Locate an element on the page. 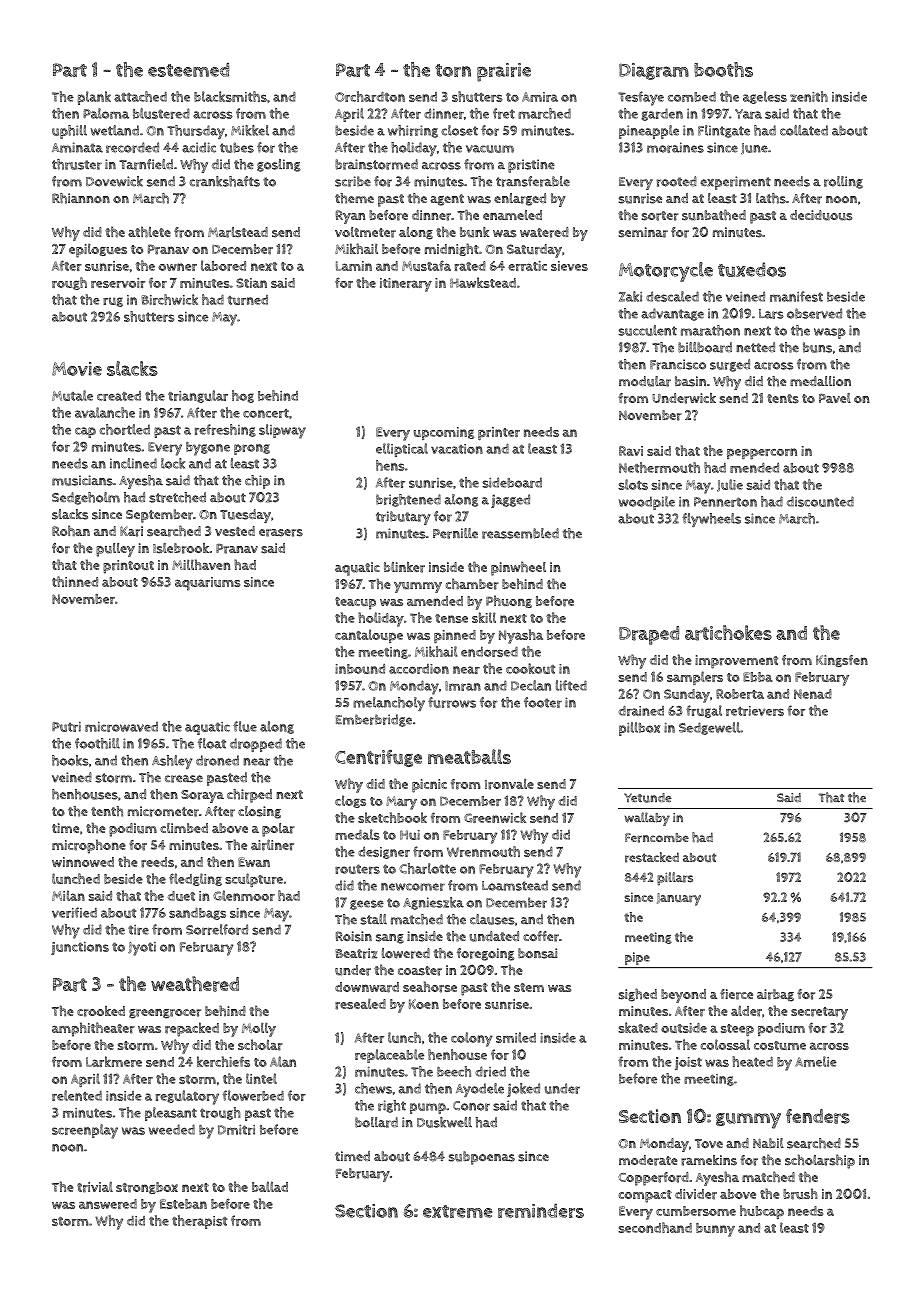 This page has height=1308, width=924. Orchardton is located at coordinates (370, 96).
